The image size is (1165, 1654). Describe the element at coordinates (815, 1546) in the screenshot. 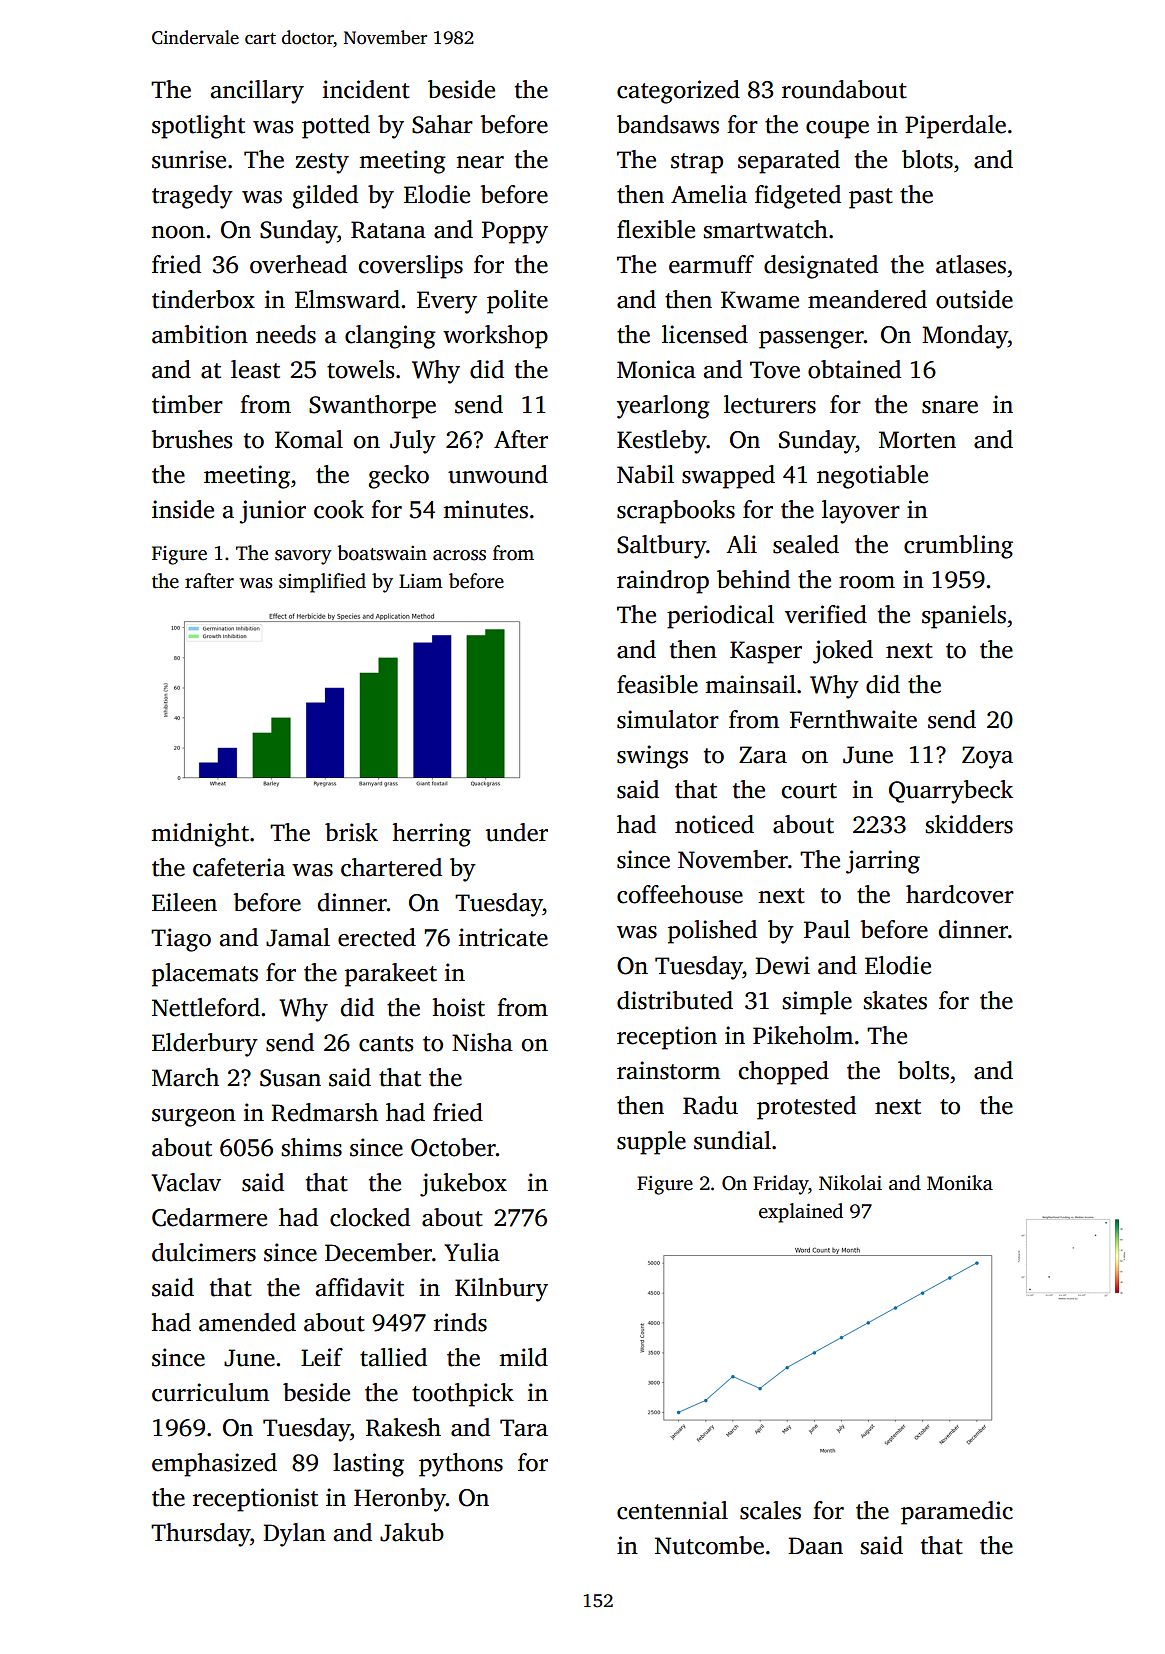

I see `Daan` at that location.
